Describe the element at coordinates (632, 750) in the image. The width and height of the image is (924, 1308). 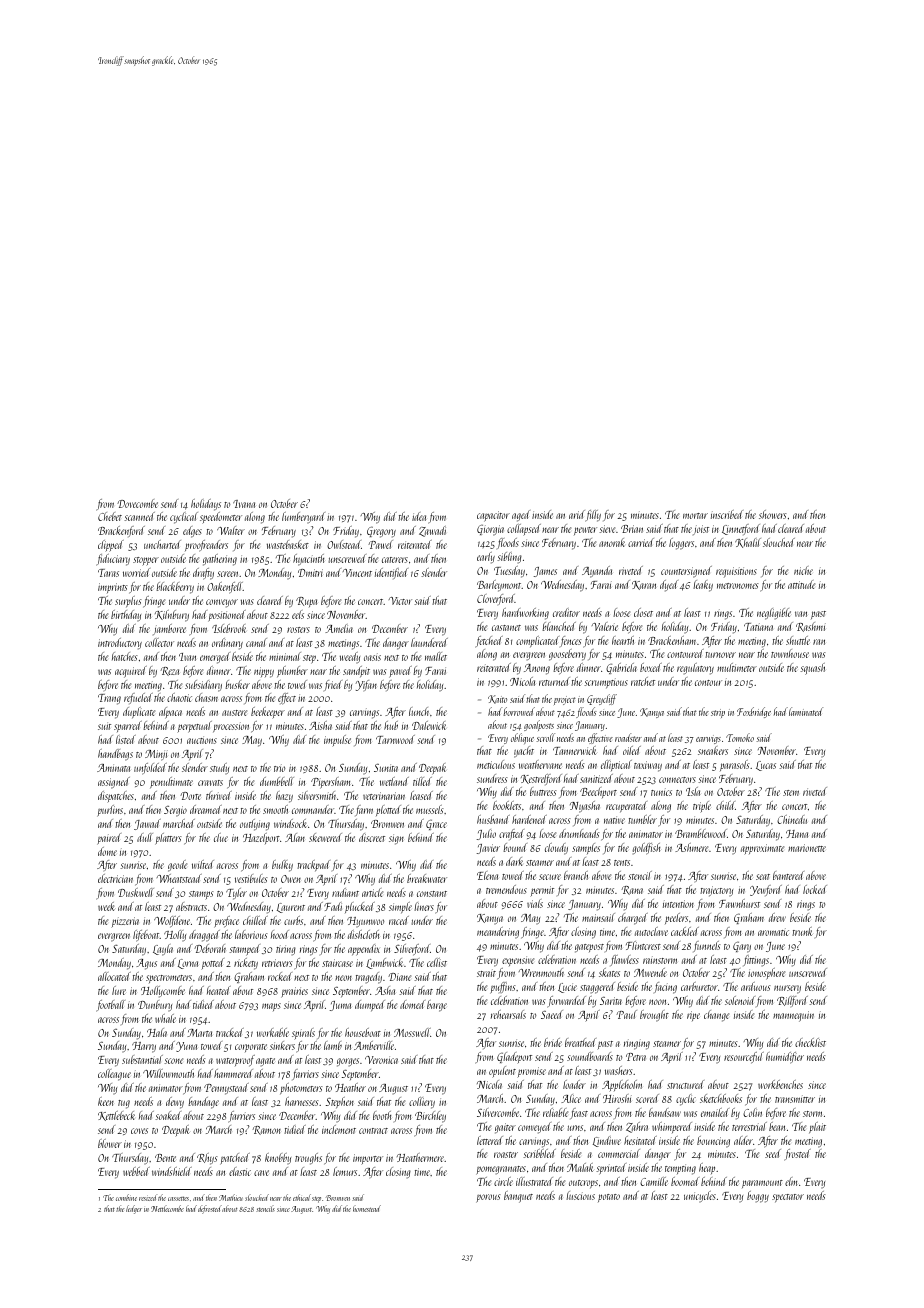
I see `oiled` at that location.
